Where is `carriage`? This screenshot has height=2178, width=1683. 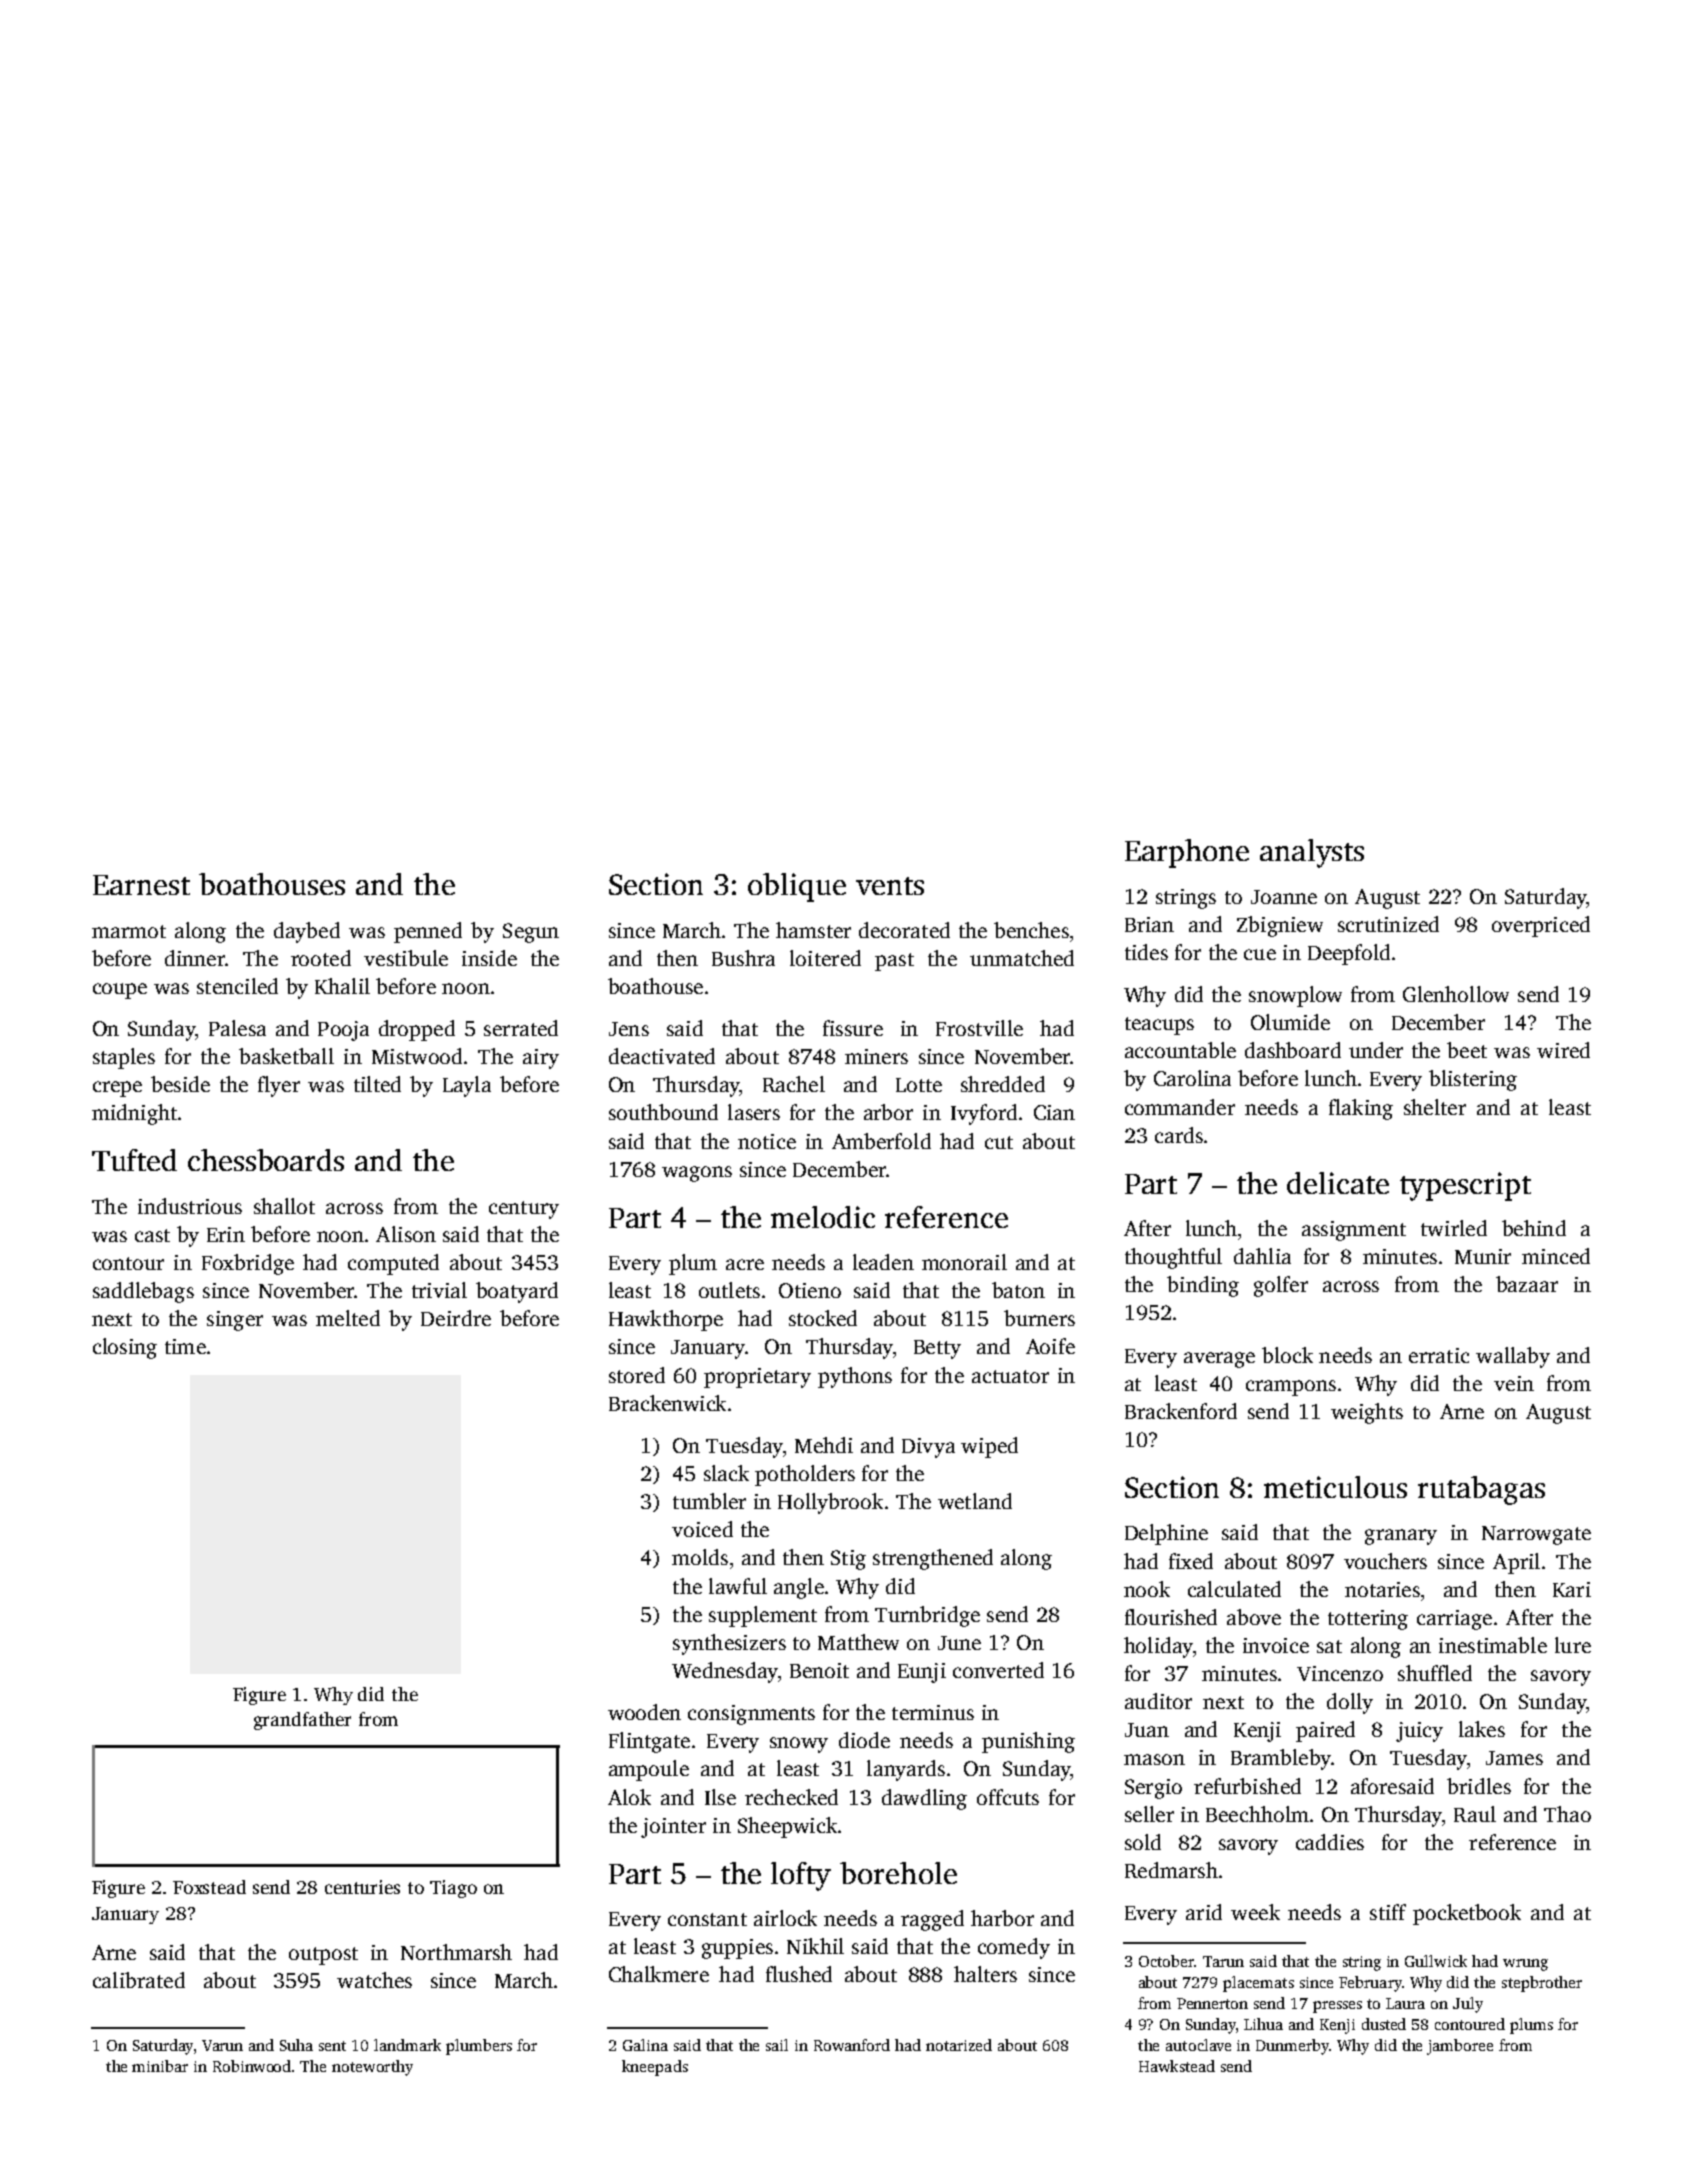 carriage is located at coordinates (1454, 1620).
